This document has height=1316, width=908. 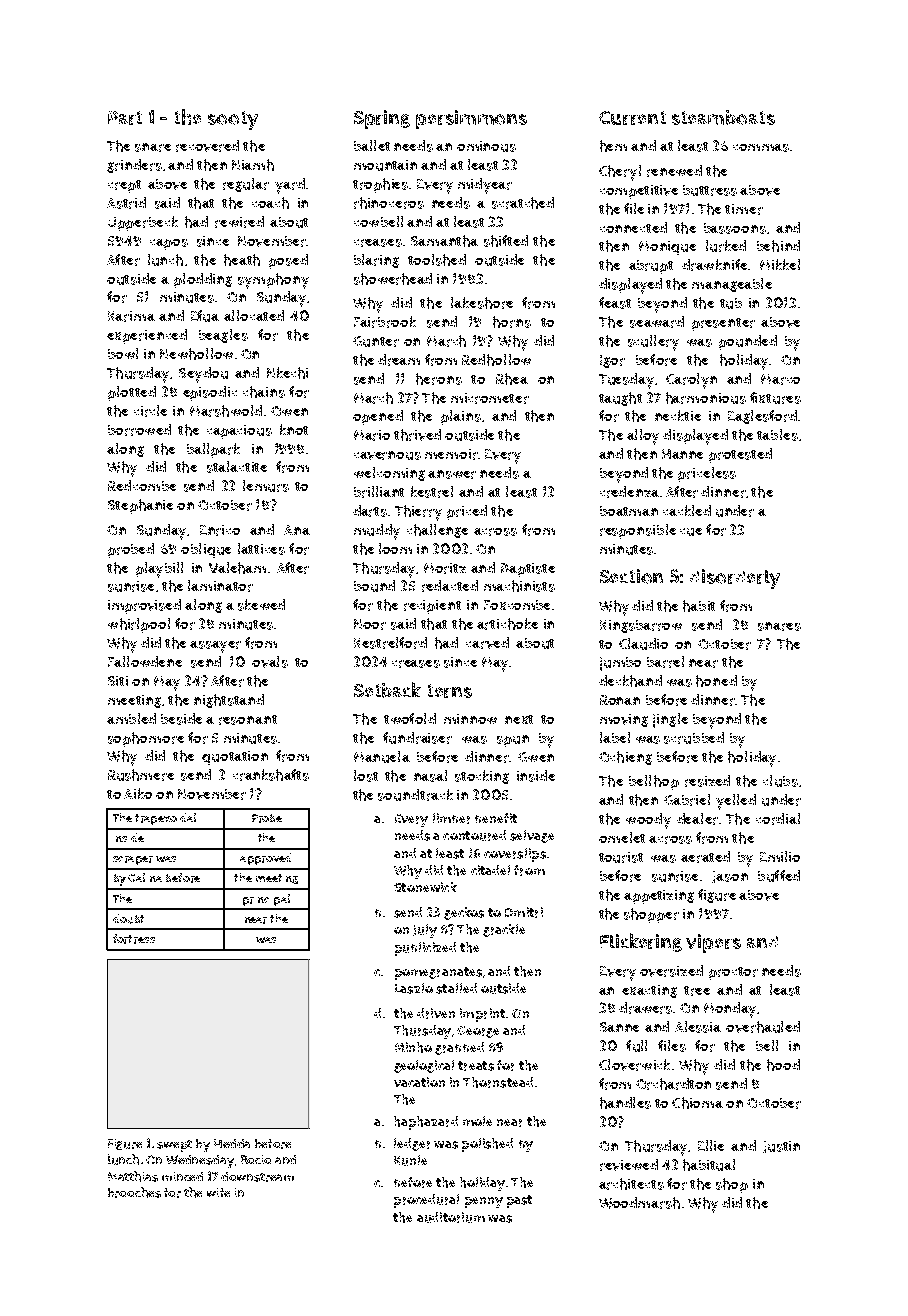 What do you see at coordinates (643, 437) in the document?
I see `alloy` at bounding box center [643, 437].
